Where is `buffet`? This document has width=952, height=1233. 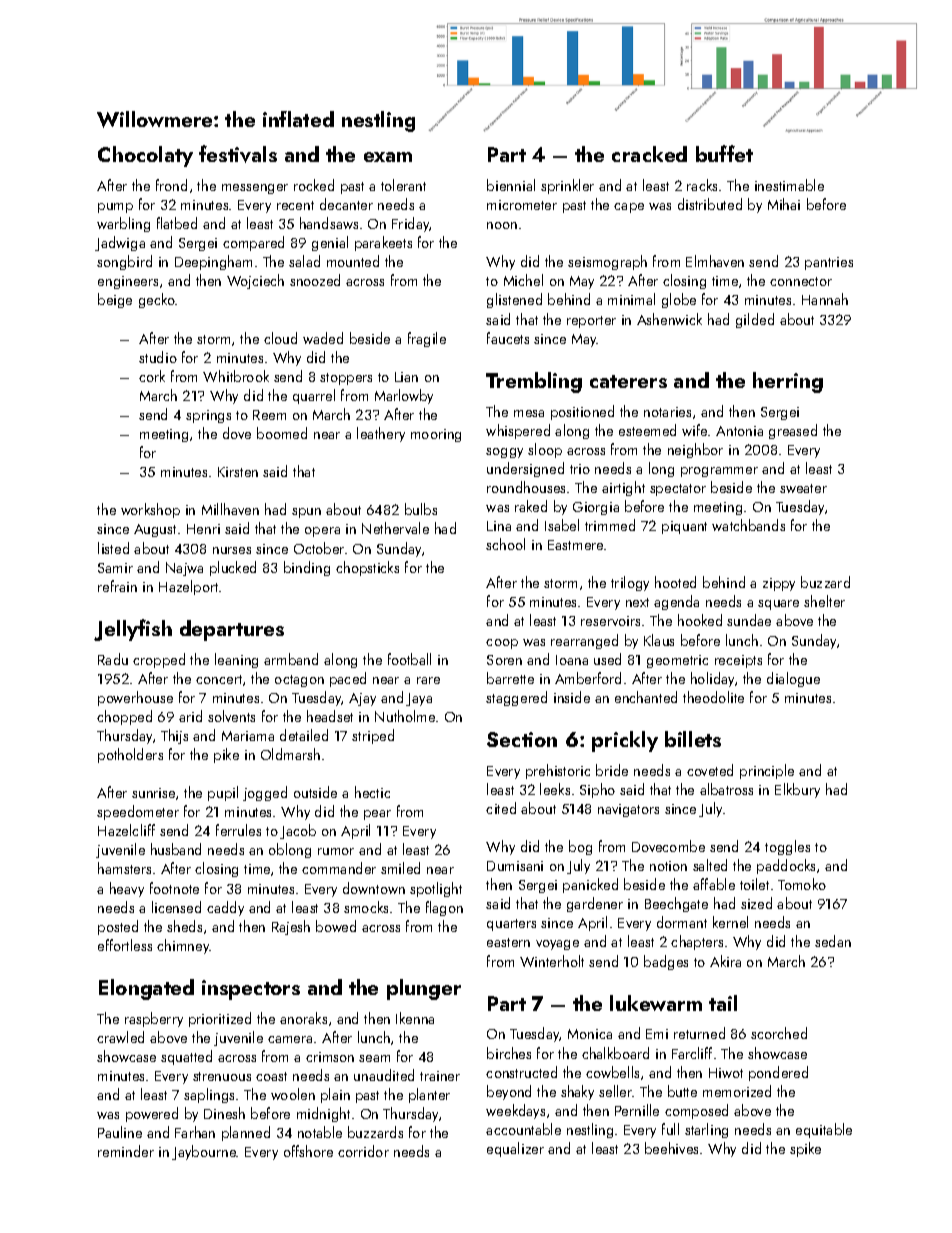
buffet is located at coordinates (724, 153).
